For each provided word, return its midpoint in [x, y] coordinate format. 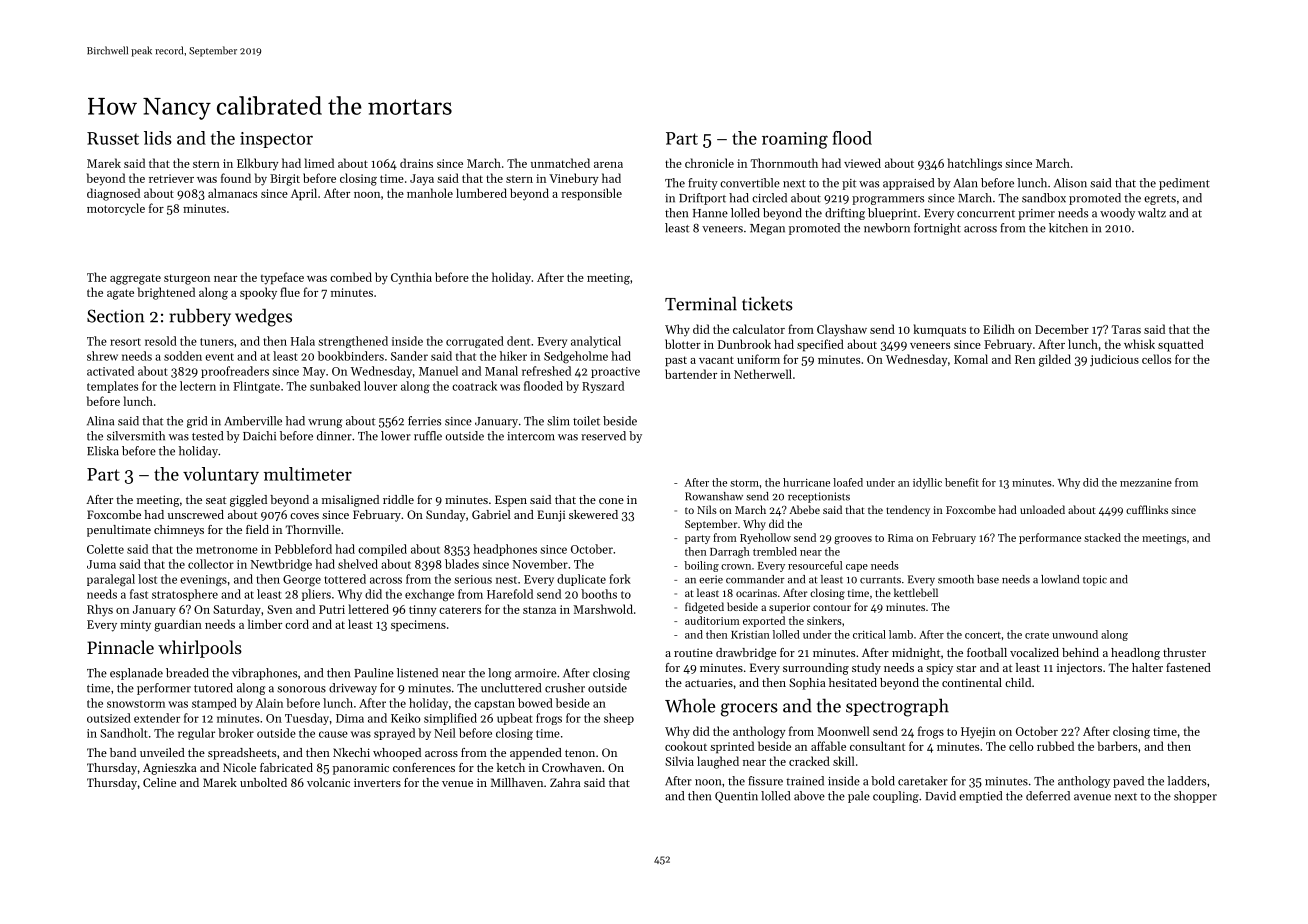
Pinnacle [120, 647]
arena [608, 165]
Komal [971, 359]
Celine [159, 782]
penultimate [119, 531]
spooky [258, 293]
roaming [795, 140]
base [988, 579]
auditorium [712, 620]
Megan [767, 229]
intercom [531, 436]
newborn [887, 228]
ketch [511, 767]
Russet [113, 138]
